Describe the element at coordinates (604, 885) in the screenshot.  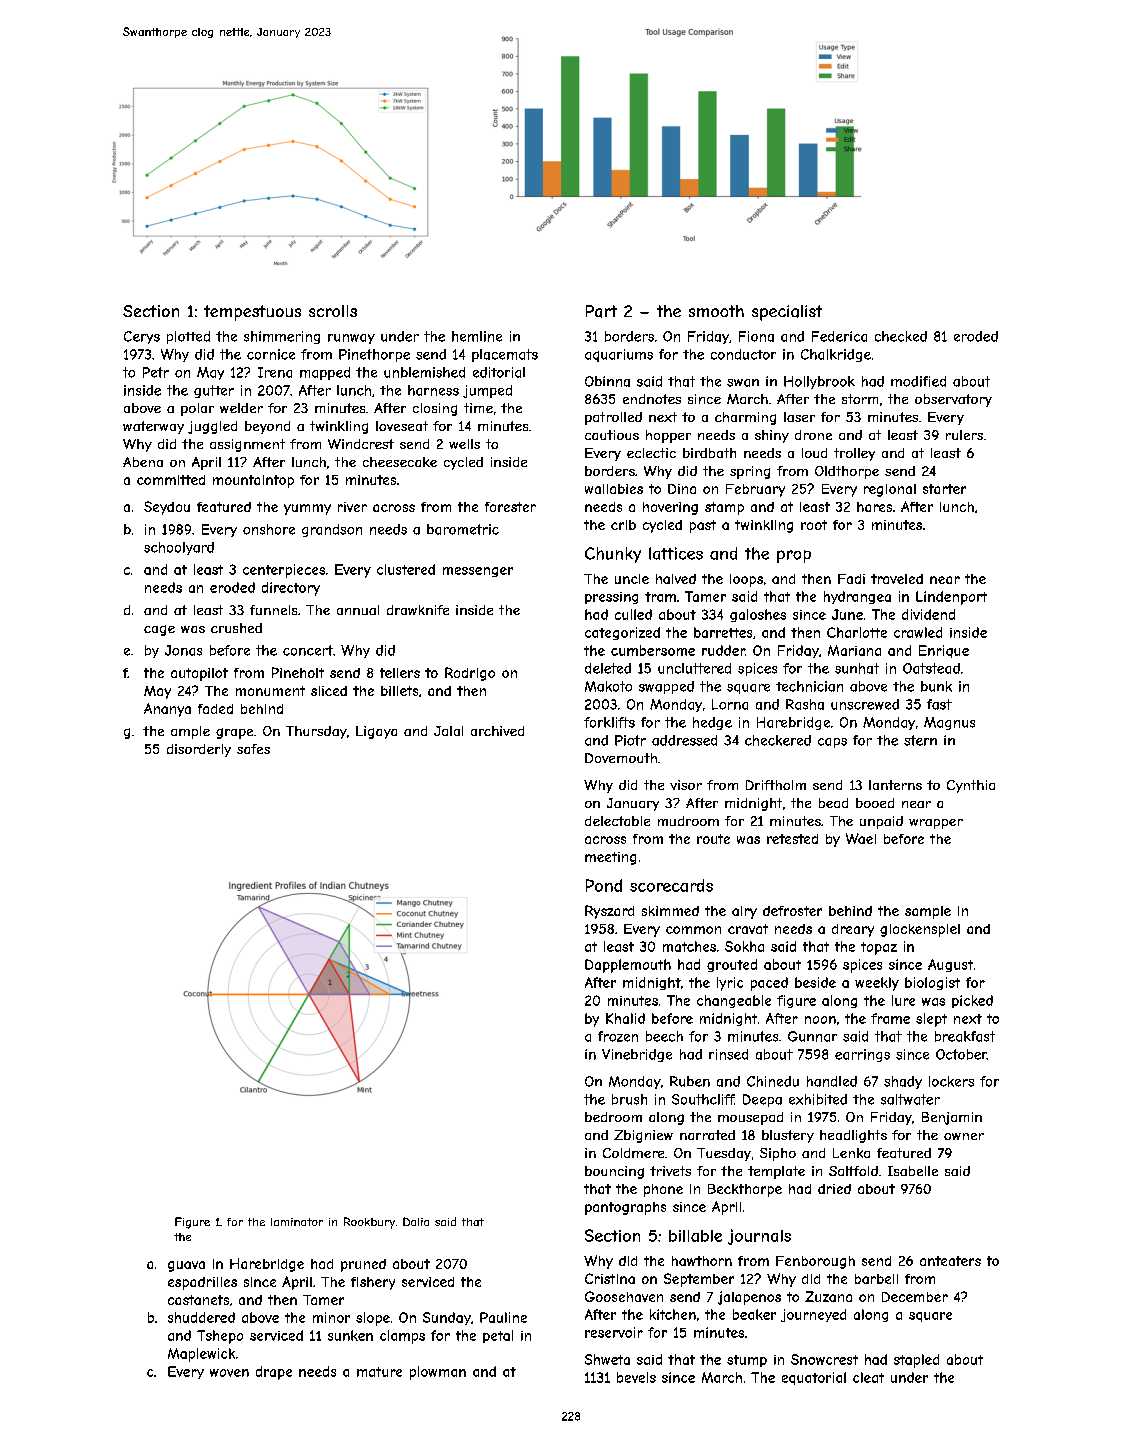
I see `Pond` at that location.
